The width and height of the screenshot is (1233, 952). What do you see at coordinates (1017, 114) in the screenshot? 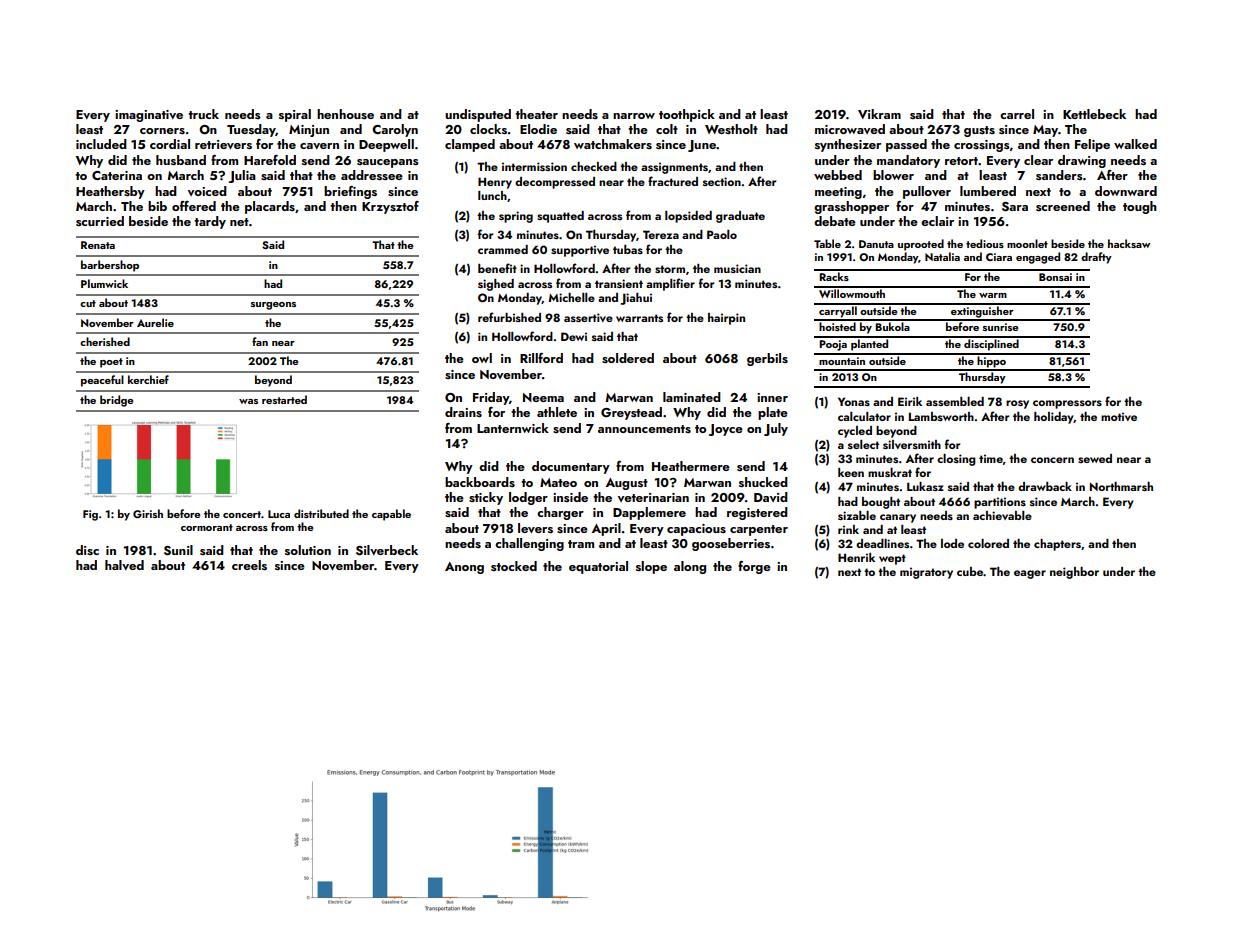
I see `carrel` at bounding box center [1017, 114].
